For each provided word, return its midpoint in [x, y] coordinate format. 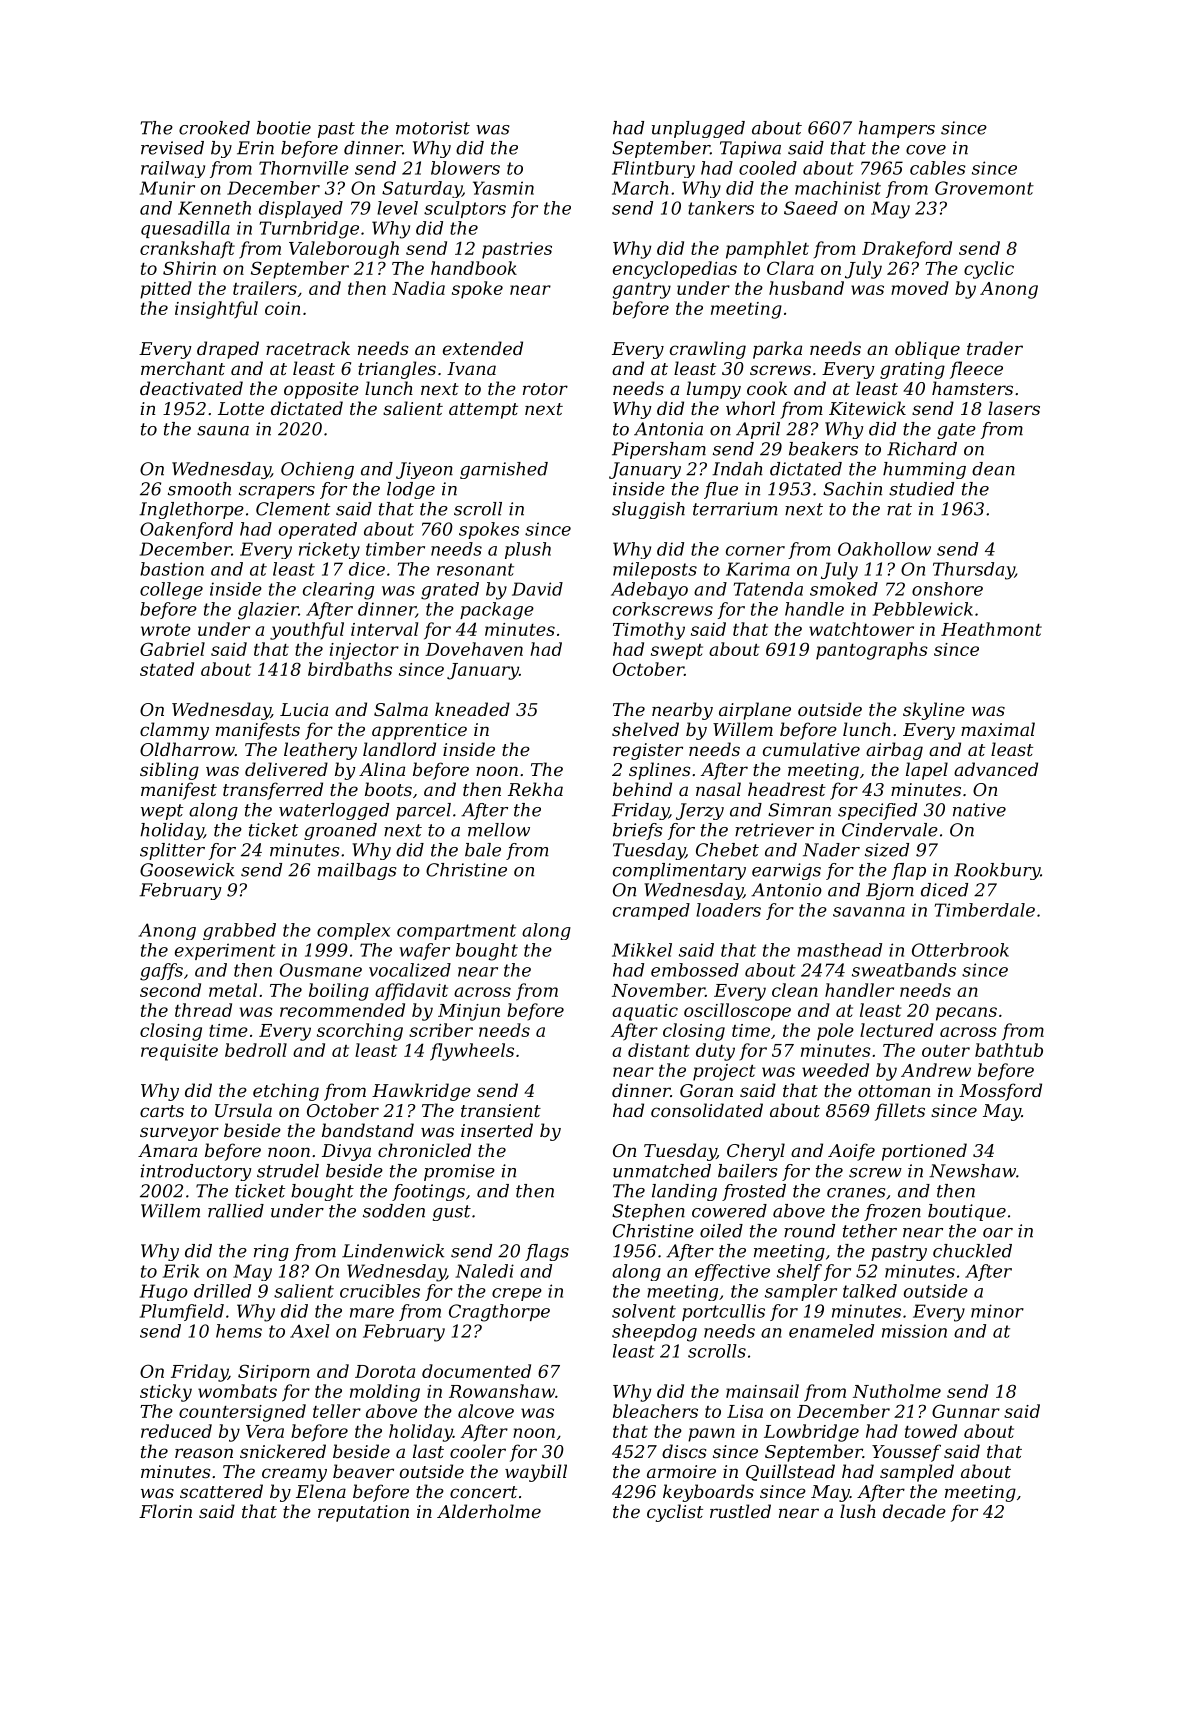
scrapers [277, 492]
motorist [433, 128]
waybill [536, 1473]
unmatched [662, 1171]
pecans [966, 1014]
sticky [166, 1393]
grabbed [239, 931]
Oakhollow [884, 549]
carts [162, 1111]
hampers [896, 129]
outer [946, 1051]
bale [483, 850]
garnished [504, 470]
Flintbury [653, 169]
